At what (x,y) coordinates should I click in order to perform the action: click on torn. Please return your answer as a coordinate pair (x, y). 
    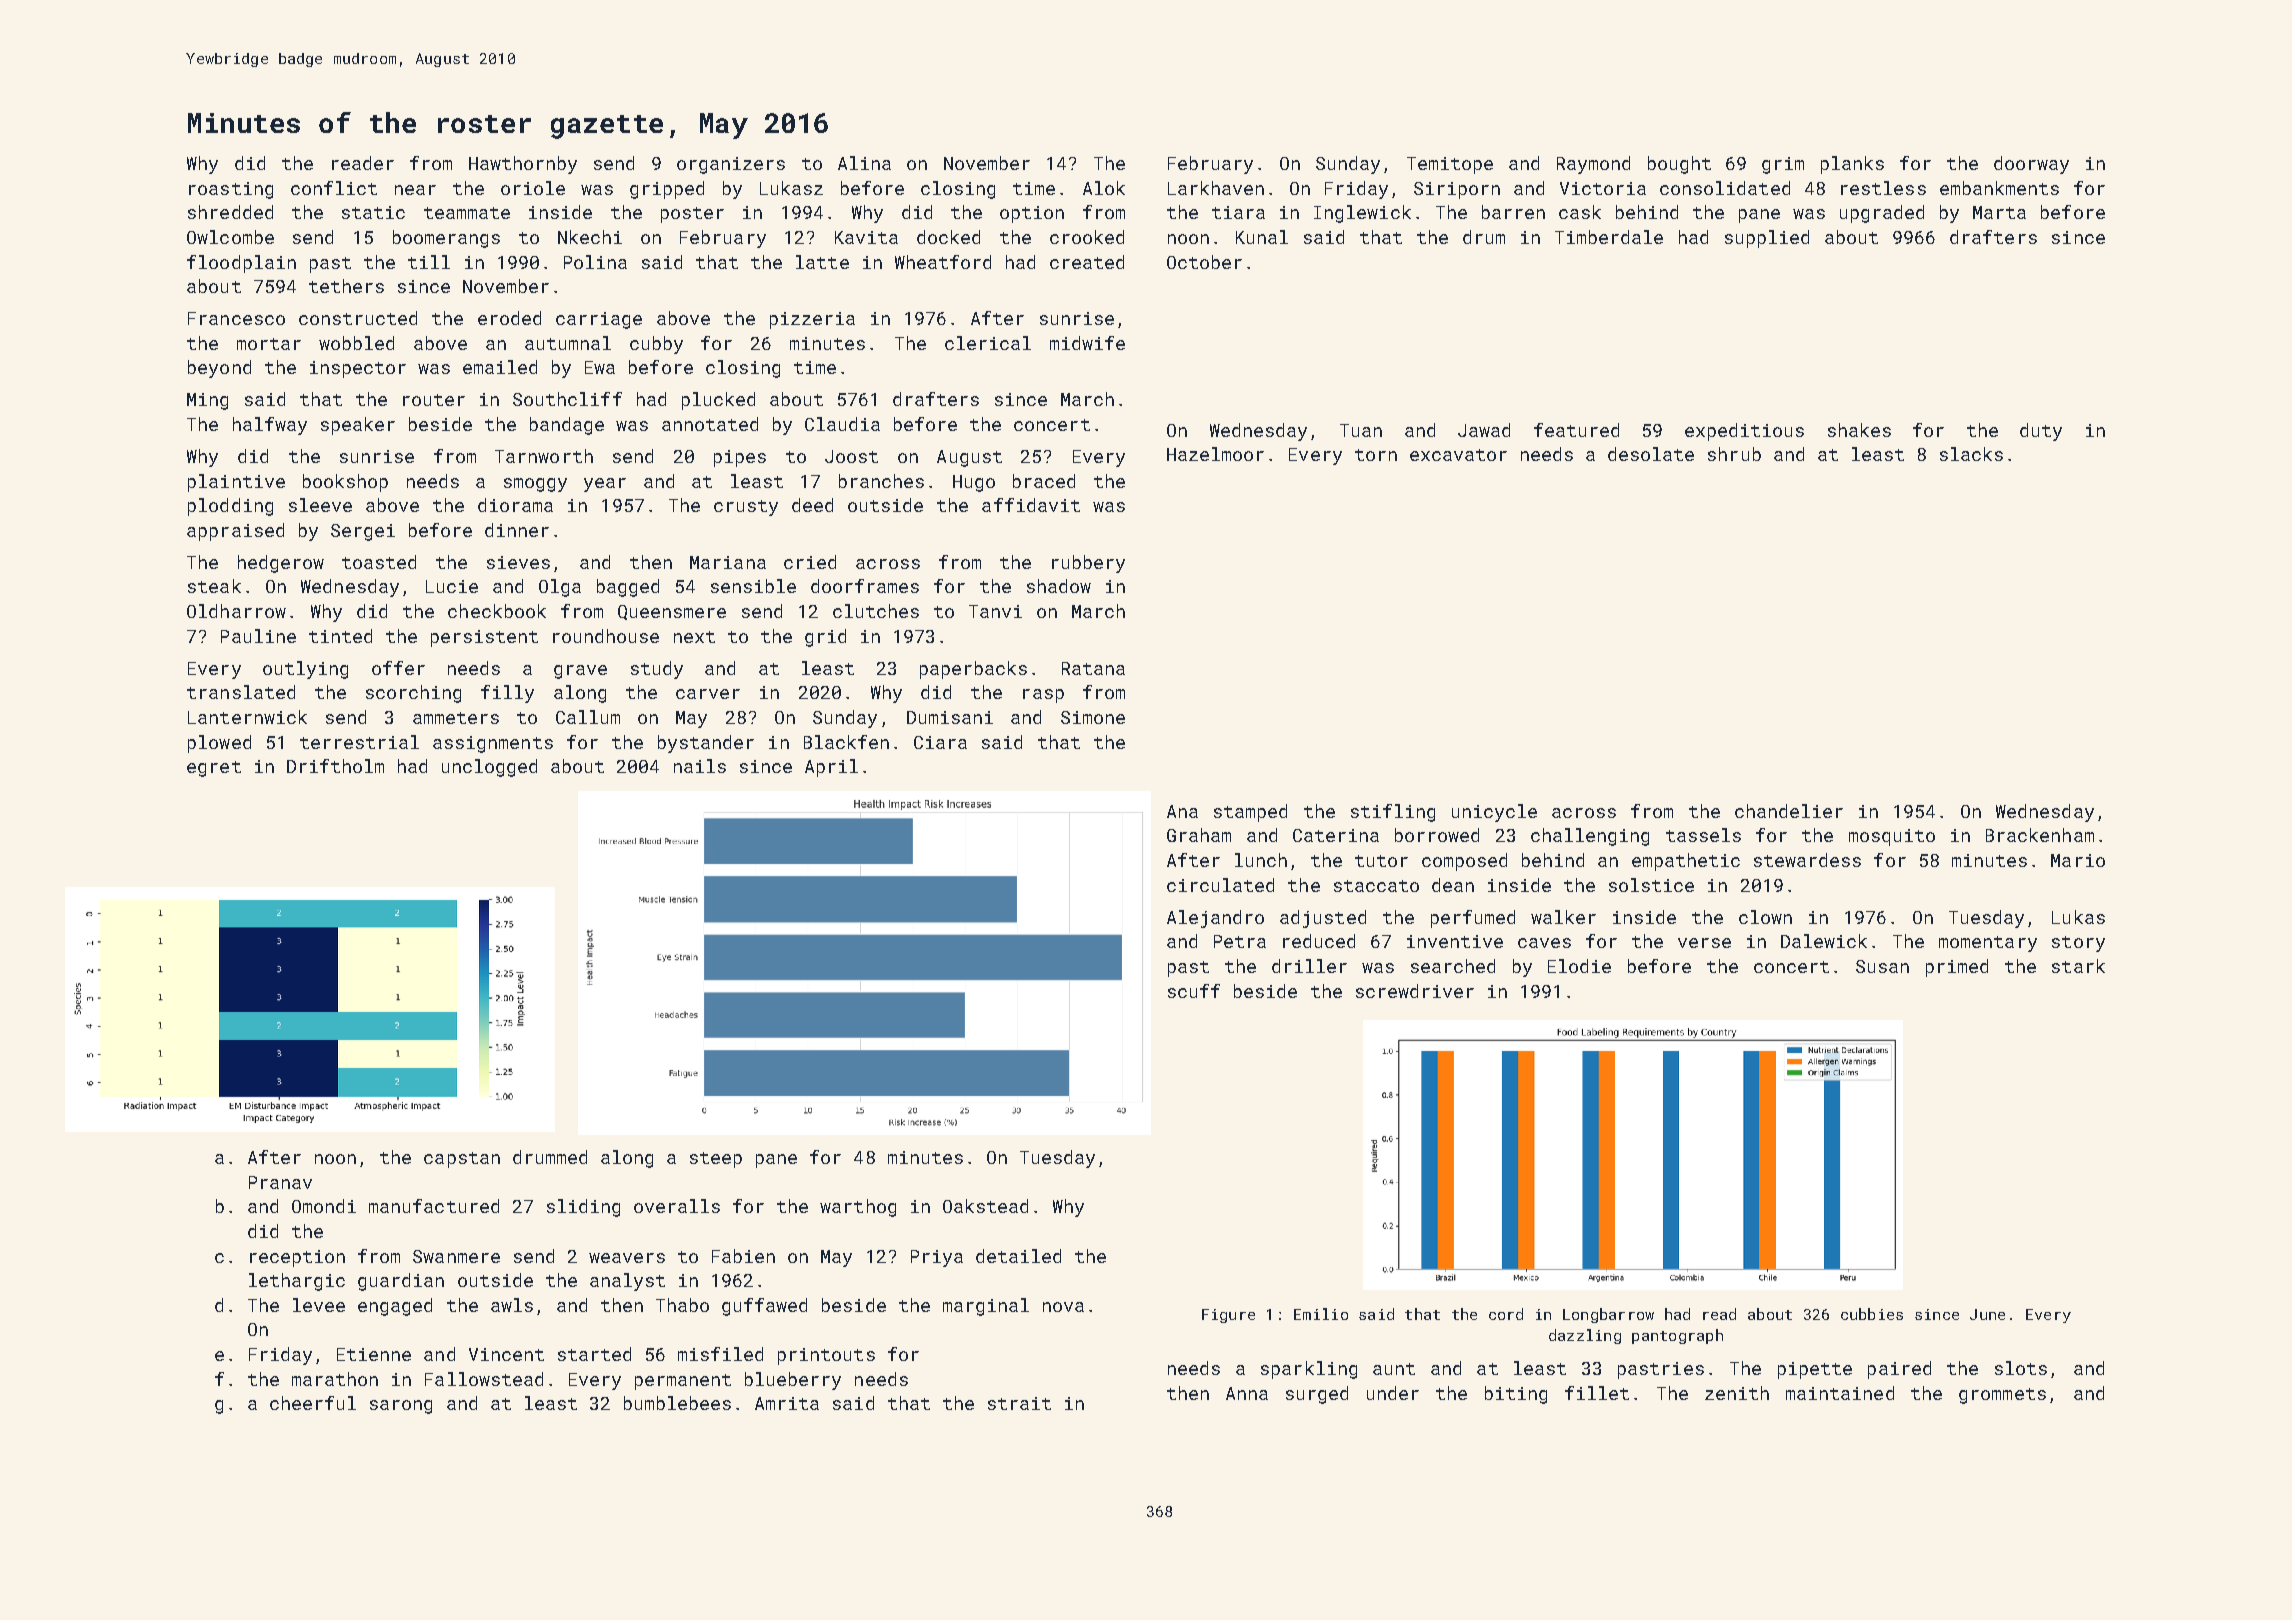
    Looking at the image, I should click on (1376, 455).
